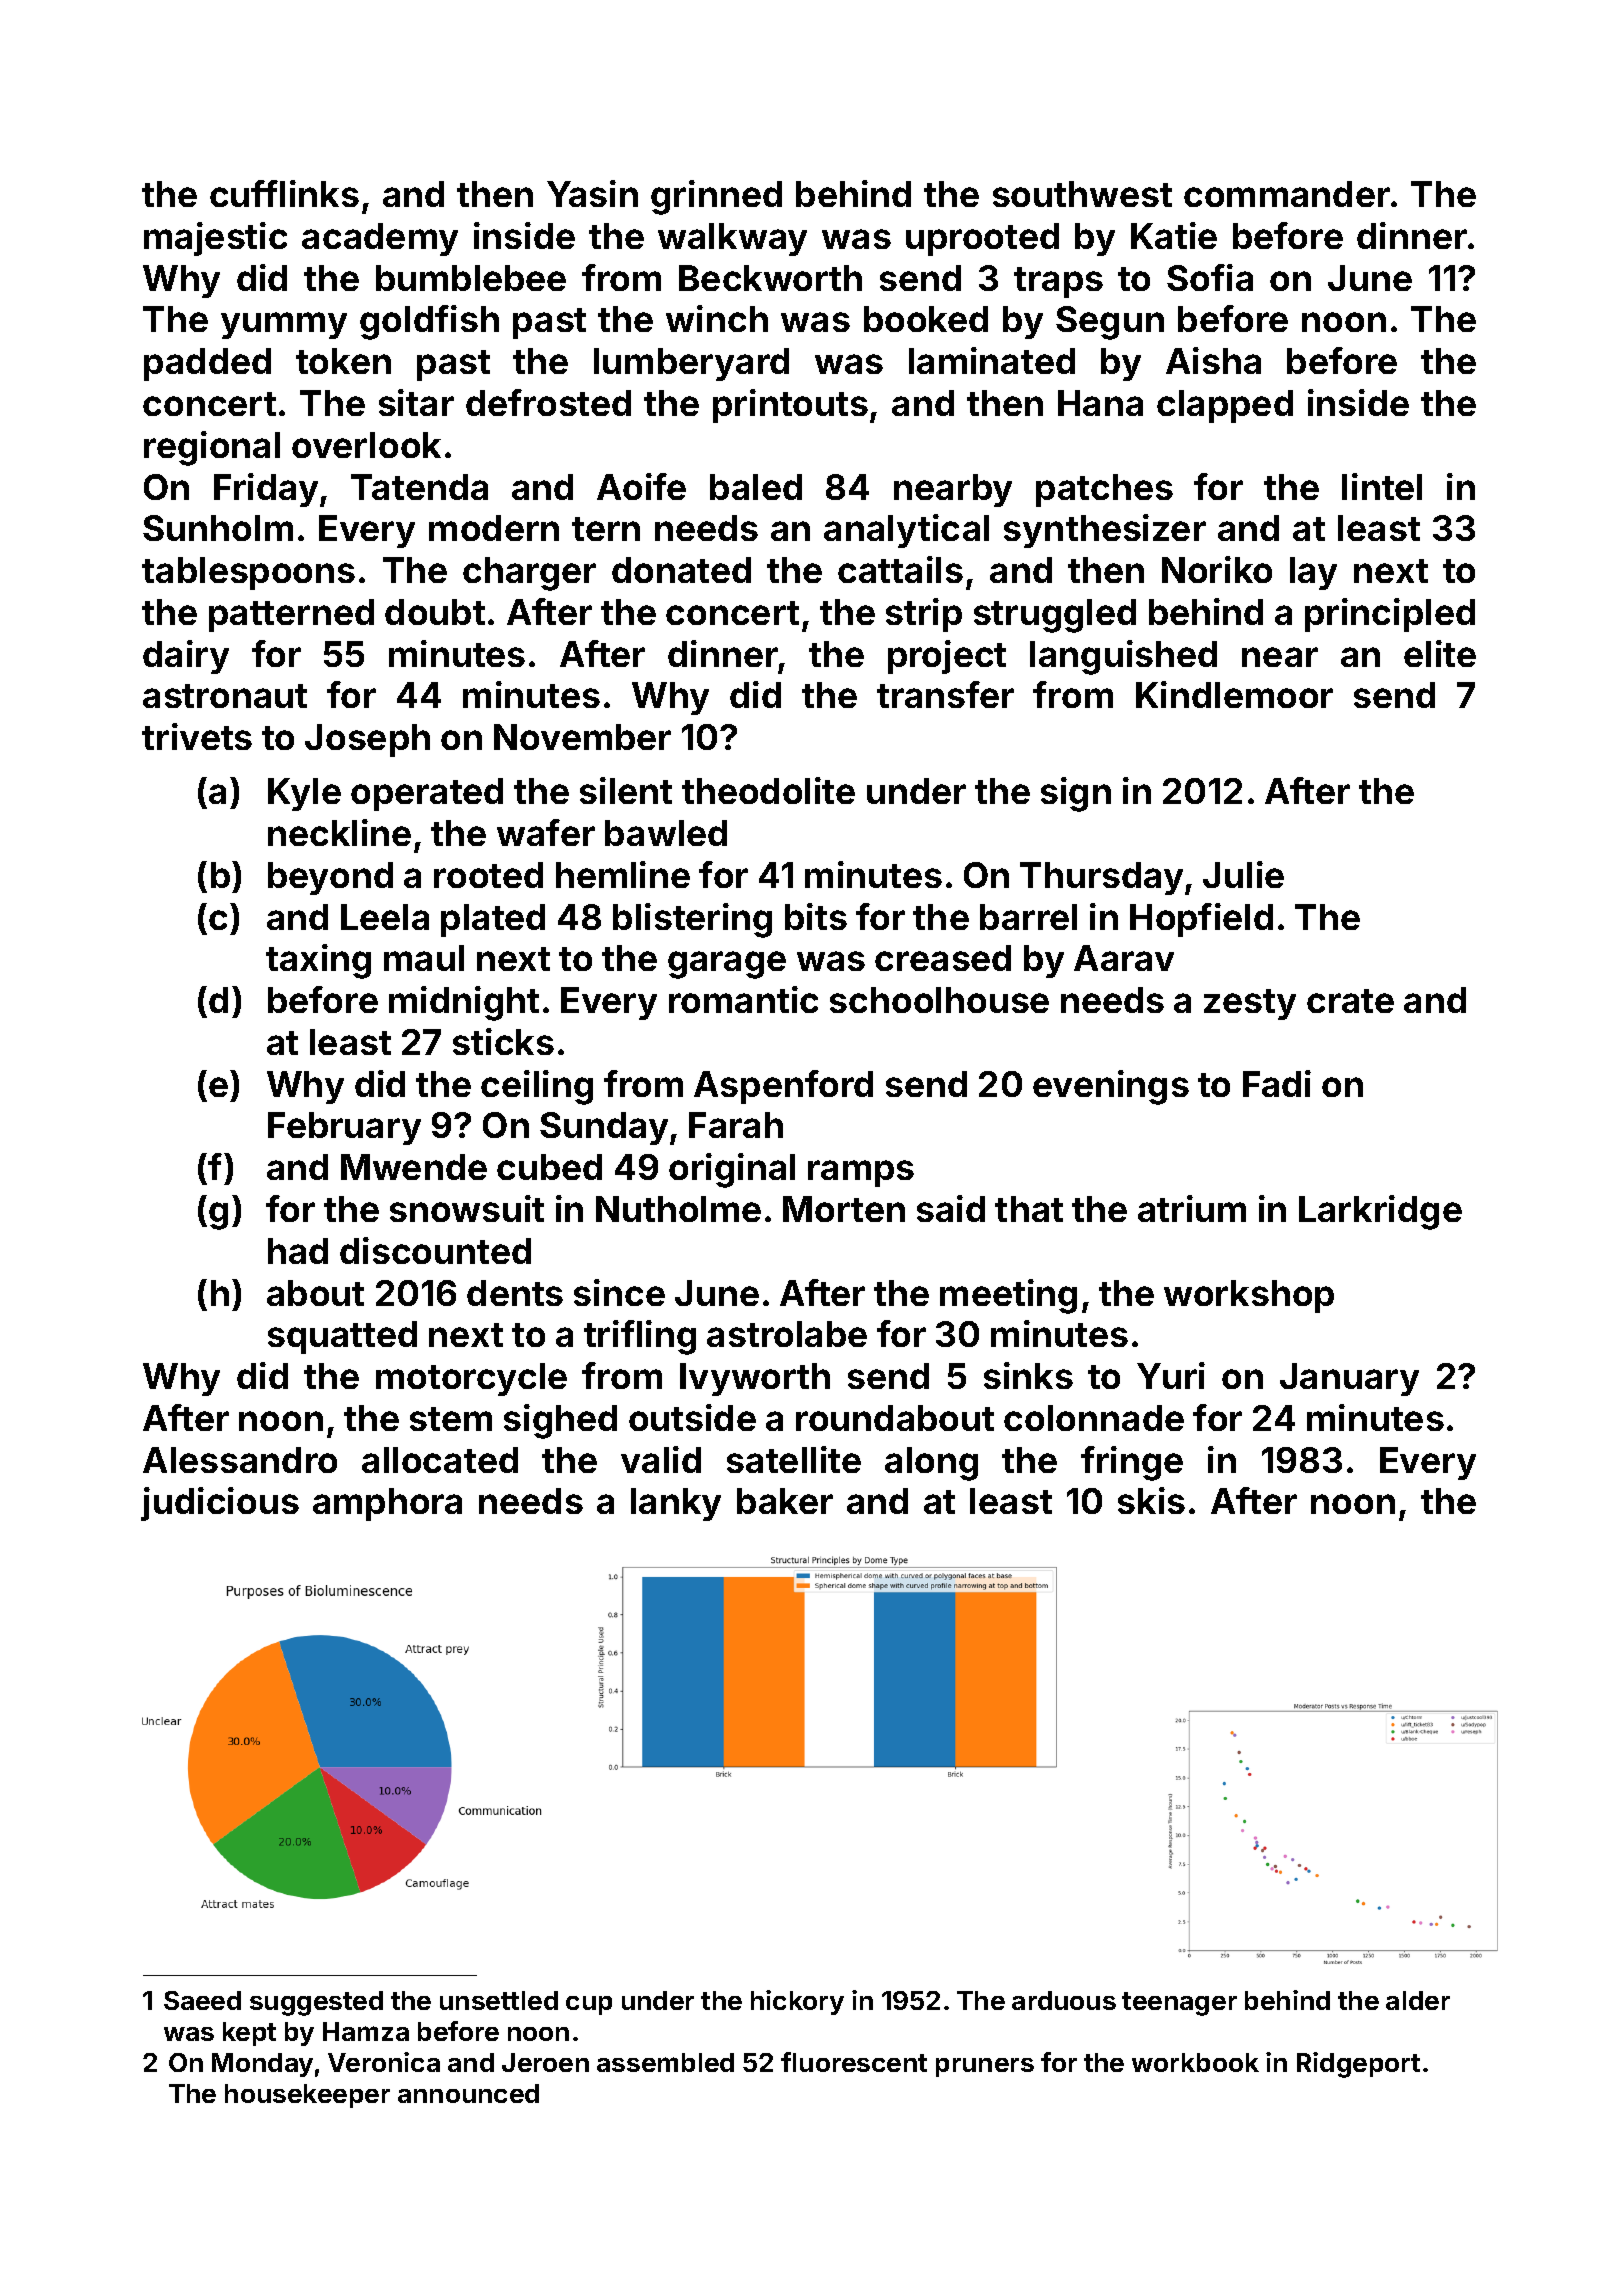 Image resolution: width=1620 pixels, height=2292 pixels. What do you see at coordinates (854, 2062) in the screenshot?
I see `fluorescent` at bounding box center [854, 2062].
